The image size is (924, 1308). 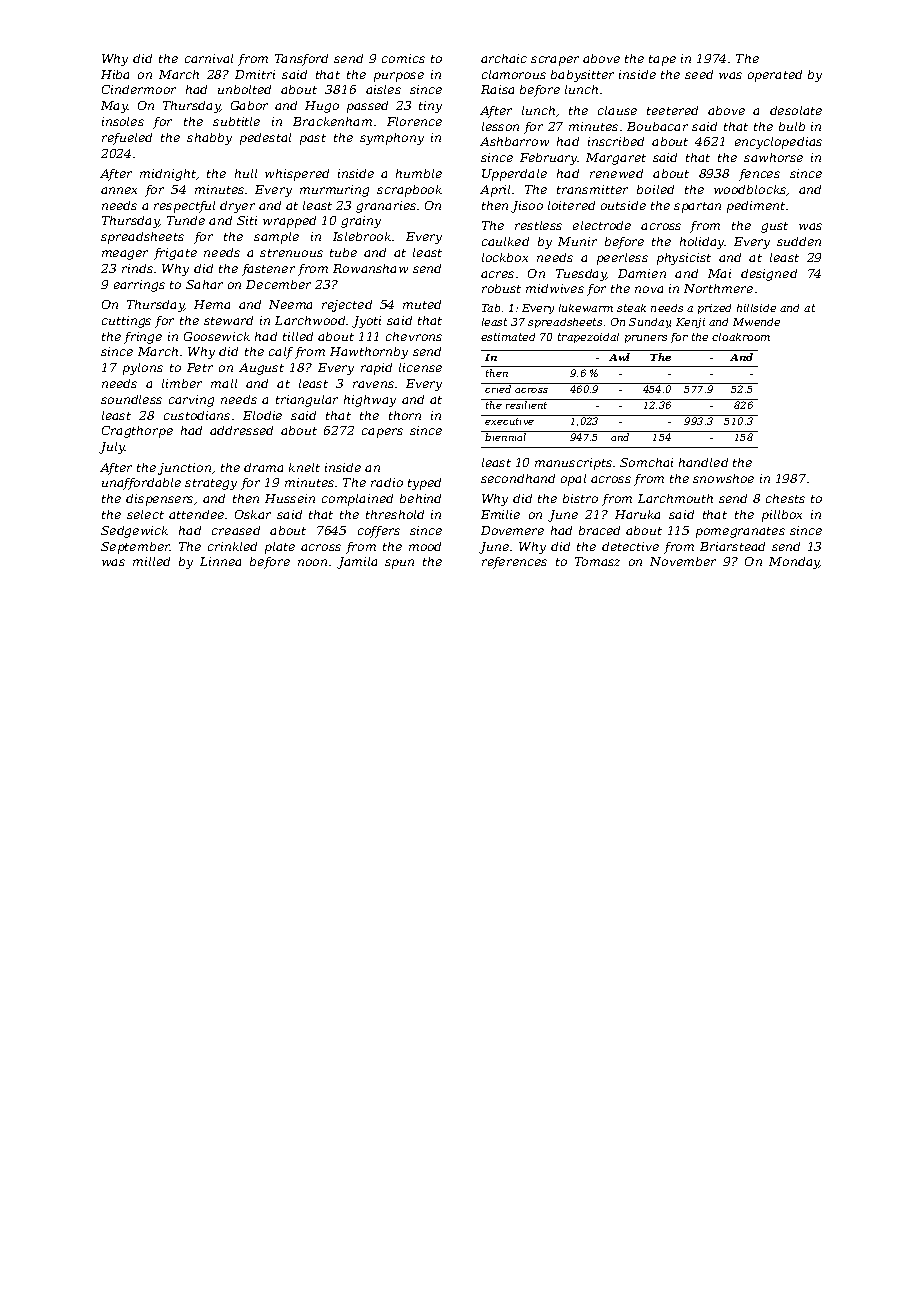 I want to click on grainy, so click(x=361, y=222).
